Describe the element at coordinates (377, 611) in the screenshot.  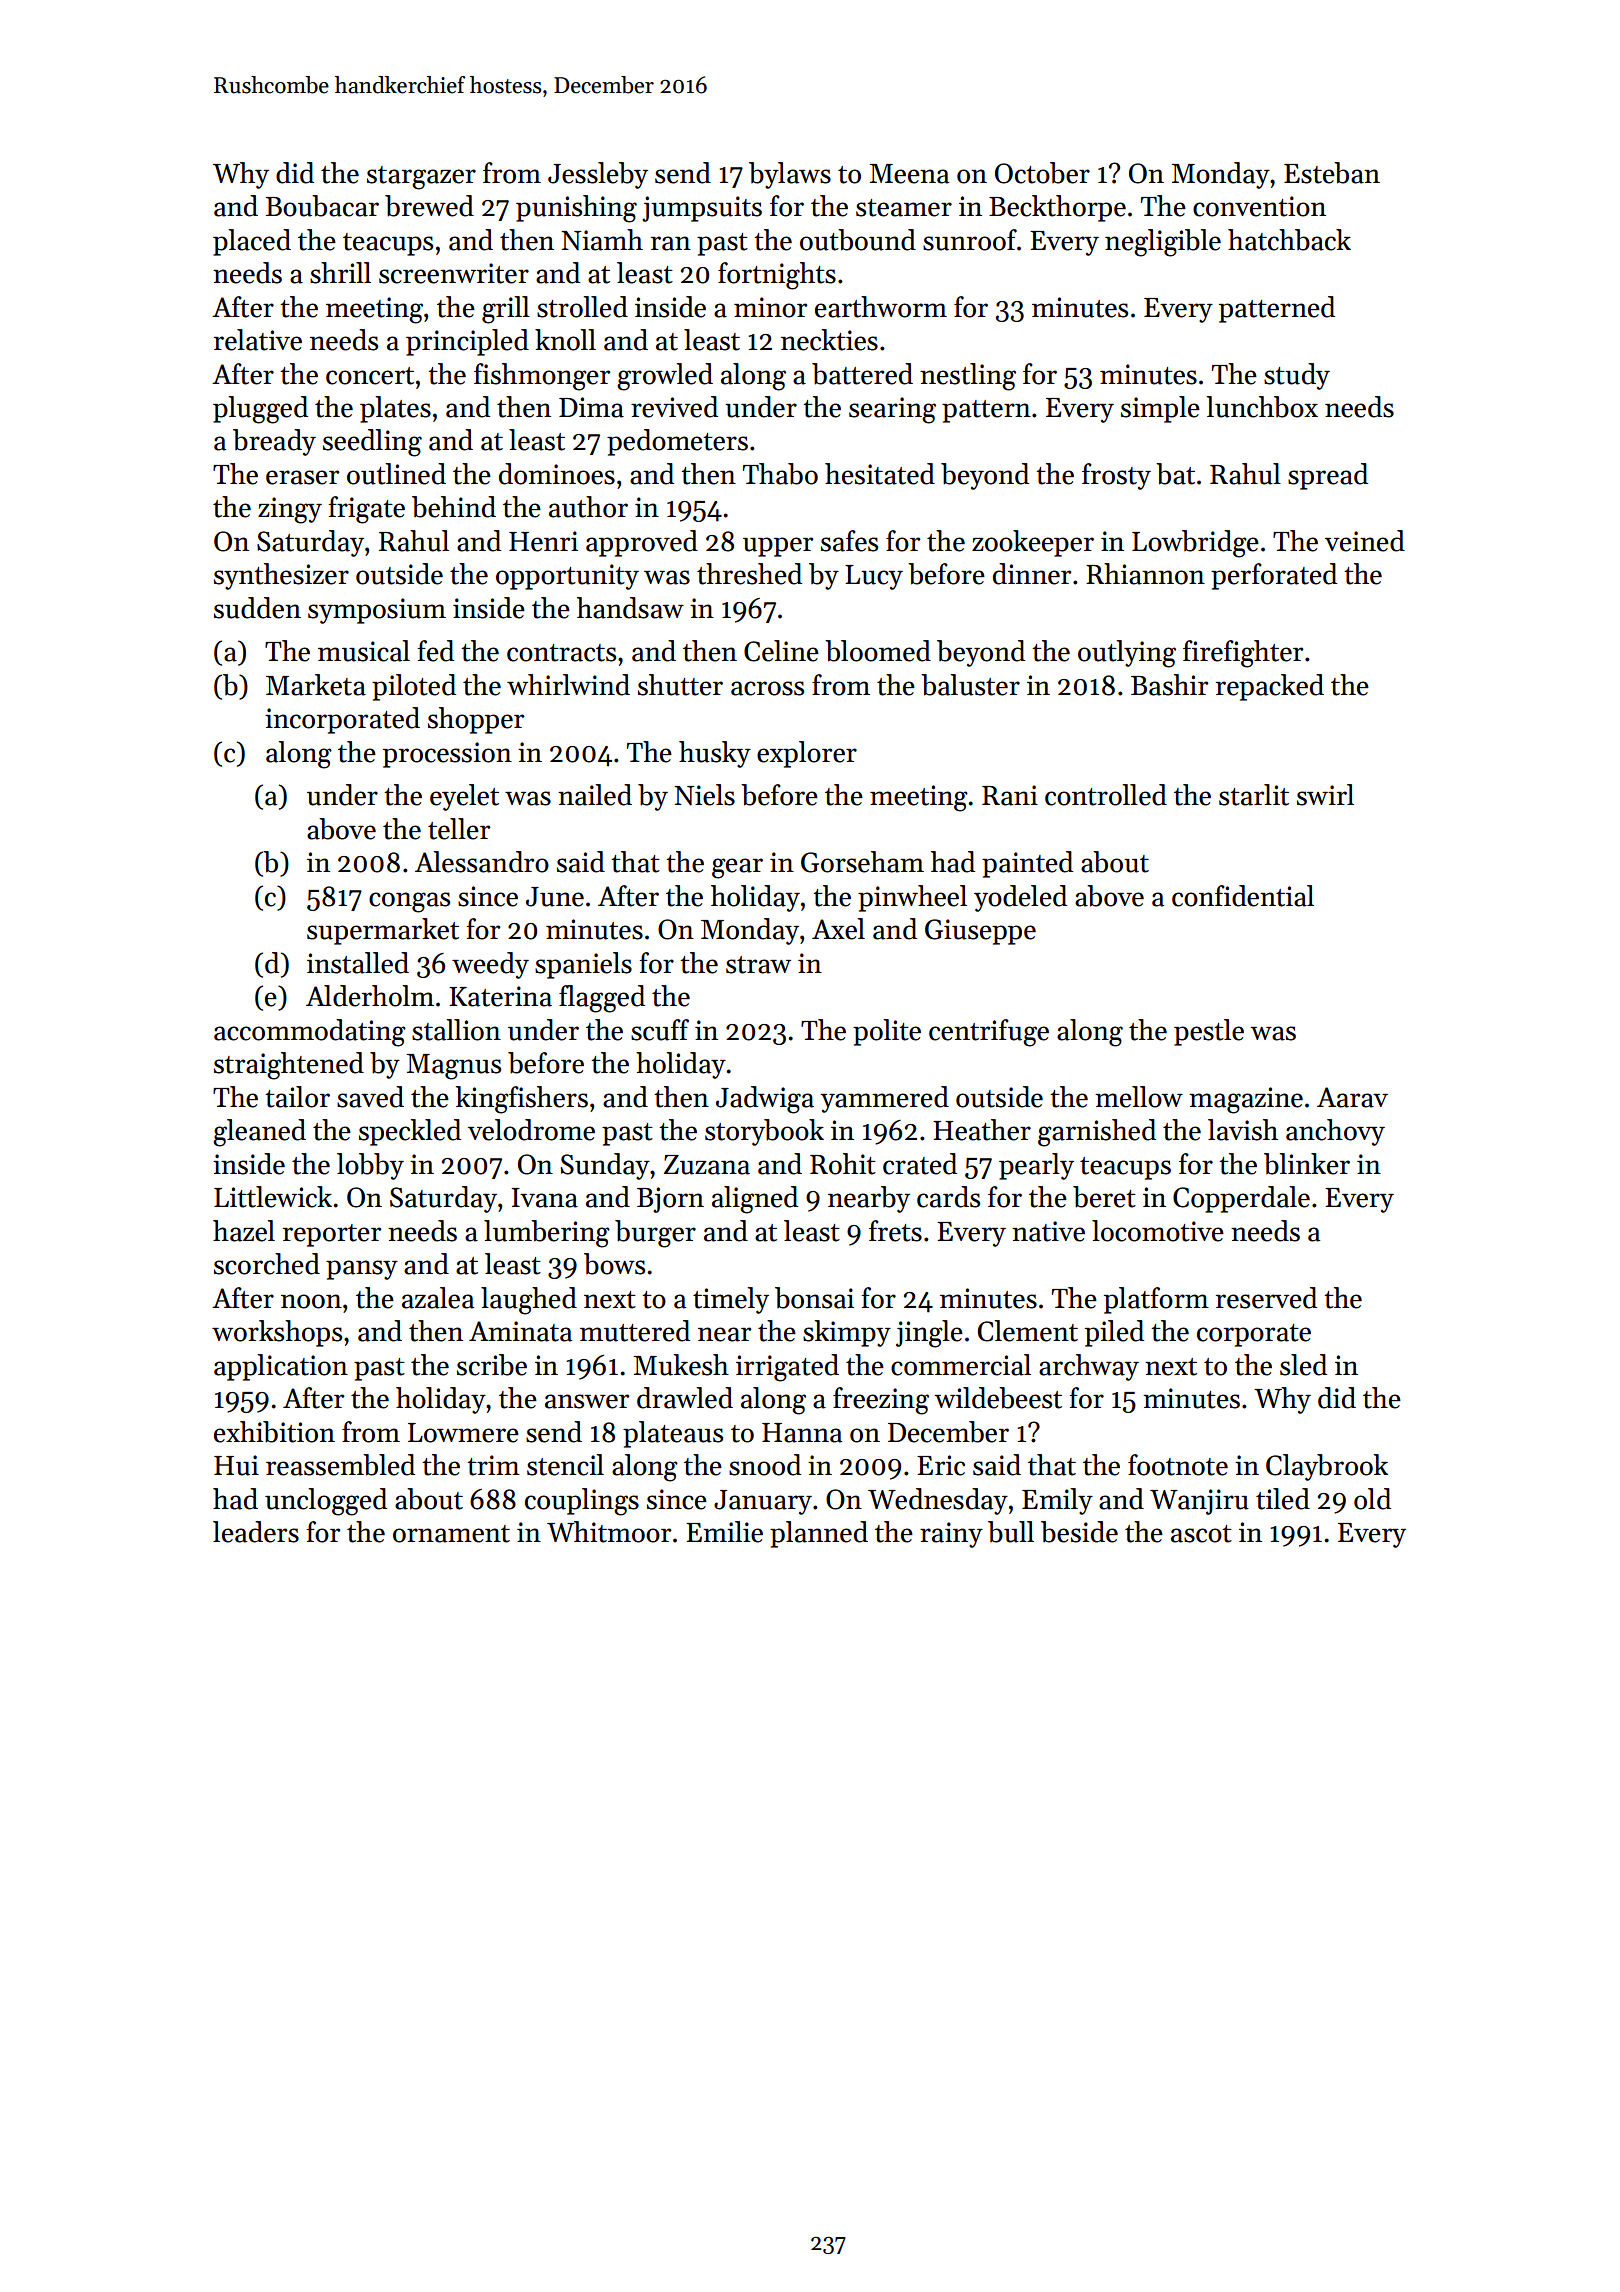
I see `symposium` at that location.
